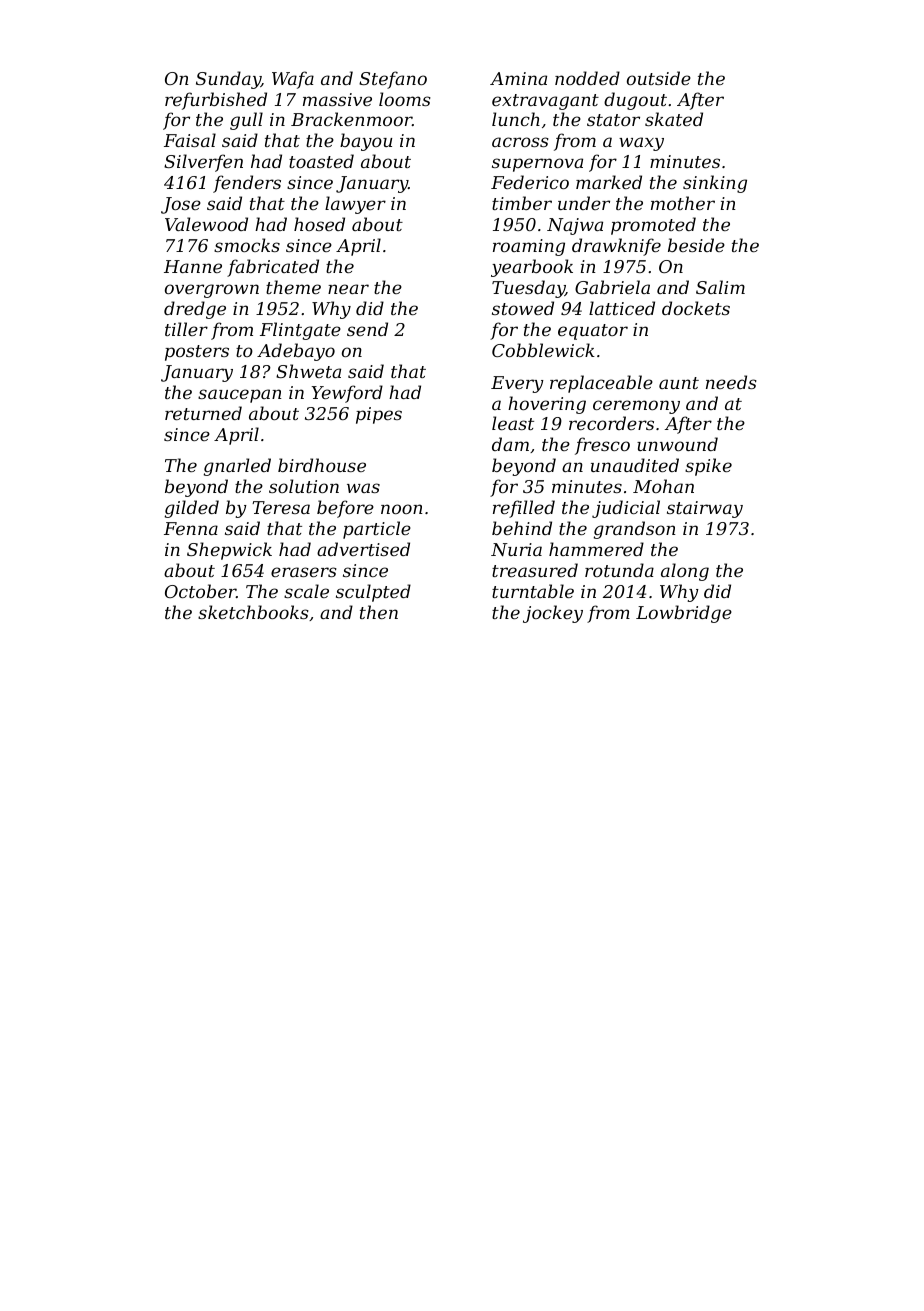  I want to click on skated, so click(674, 119).
